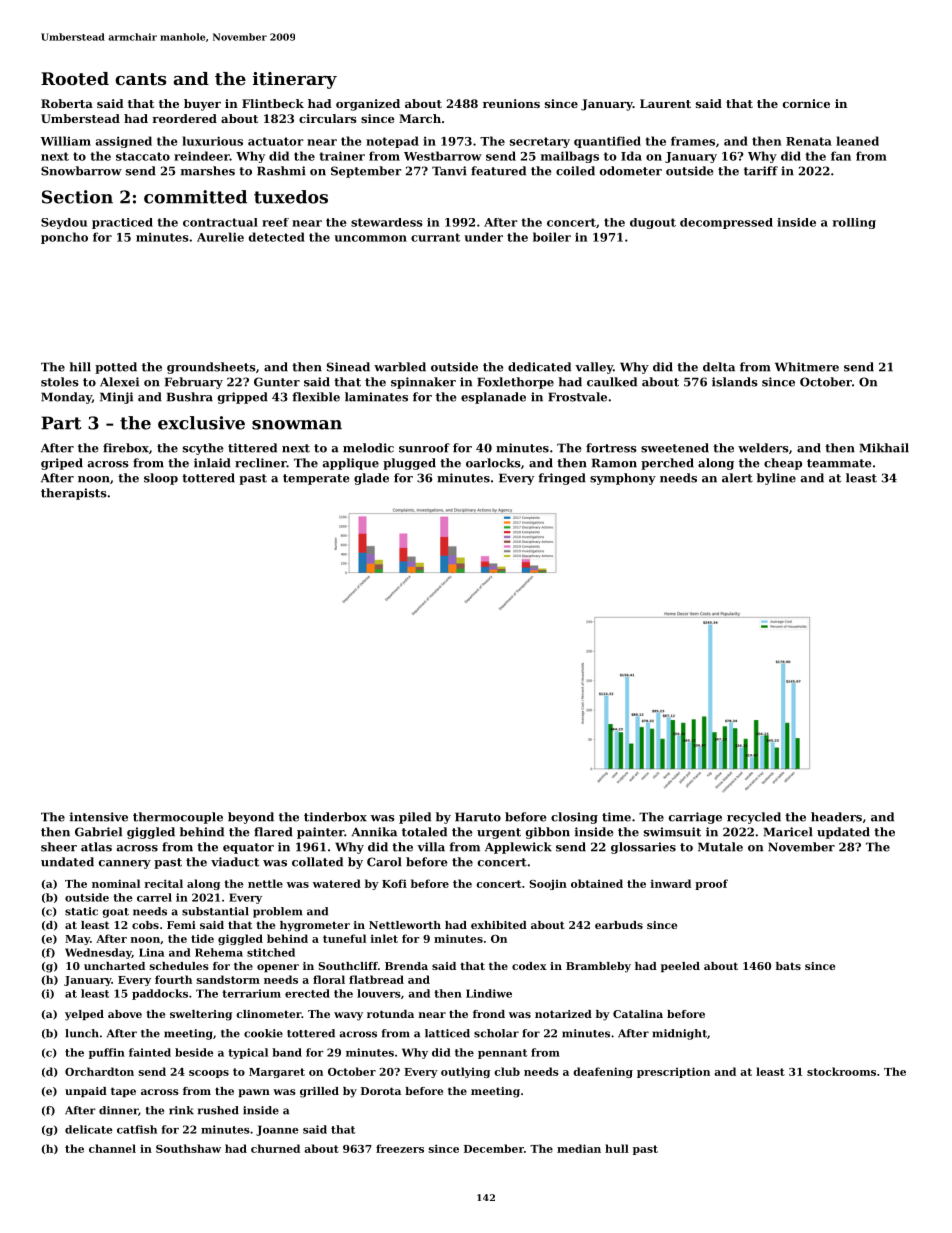 The width and height of the screenshot is (952, 1233). Describe the element at coordinates (726, 223) in the screenshot. I see `decompressed` at that location.
